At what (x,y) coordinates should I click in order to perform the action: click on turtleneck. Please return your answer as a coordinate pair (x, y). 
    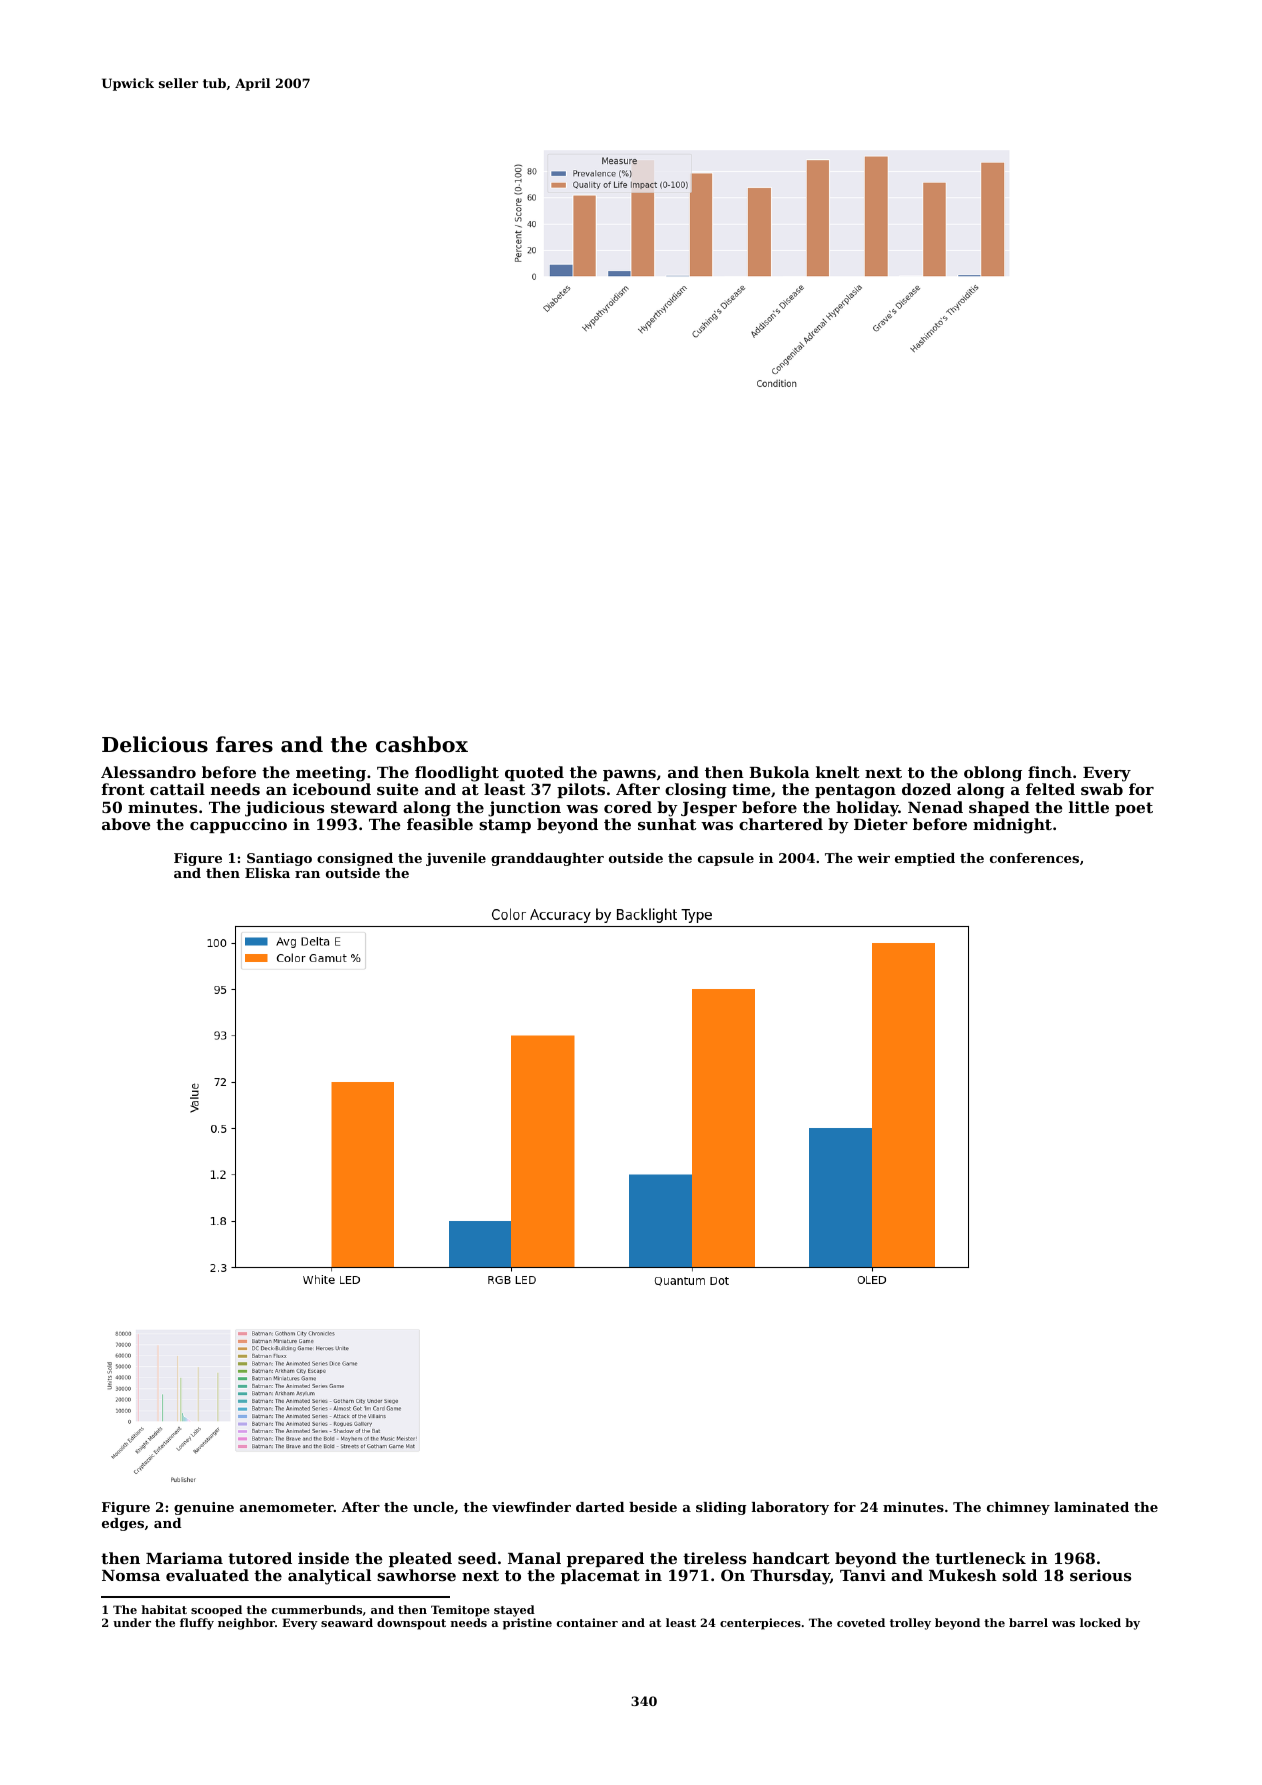
    Looking at the image, I should click on (980, 1558).
